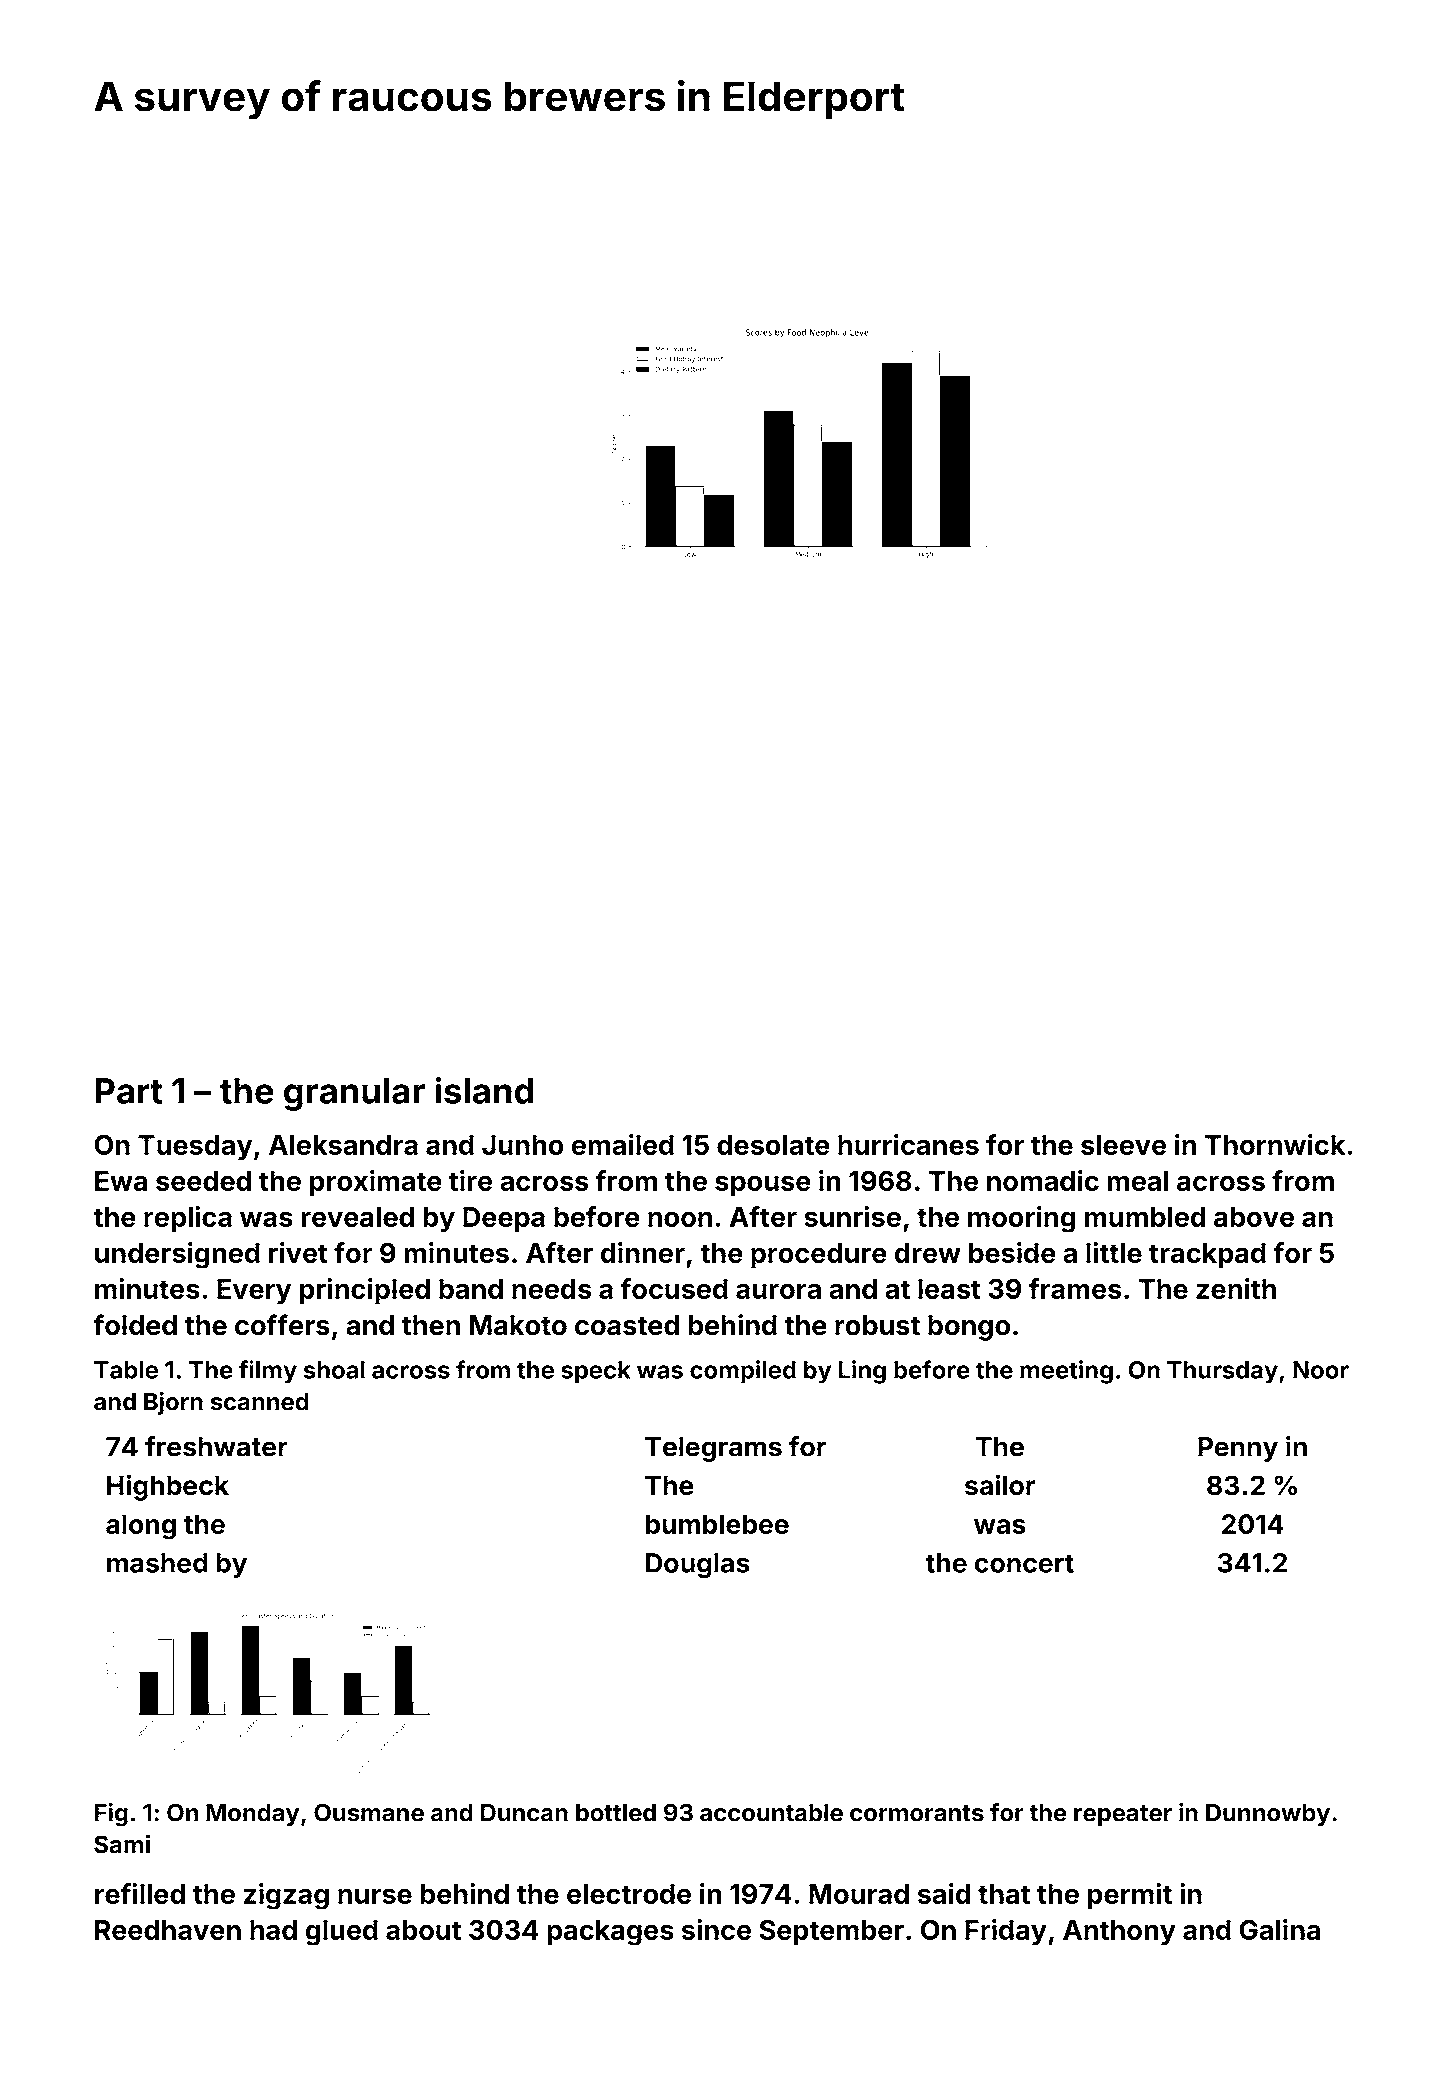  Describe the element at coordinates (1275, 1144) in the screenshot. I see `Thornwick` at that location.
